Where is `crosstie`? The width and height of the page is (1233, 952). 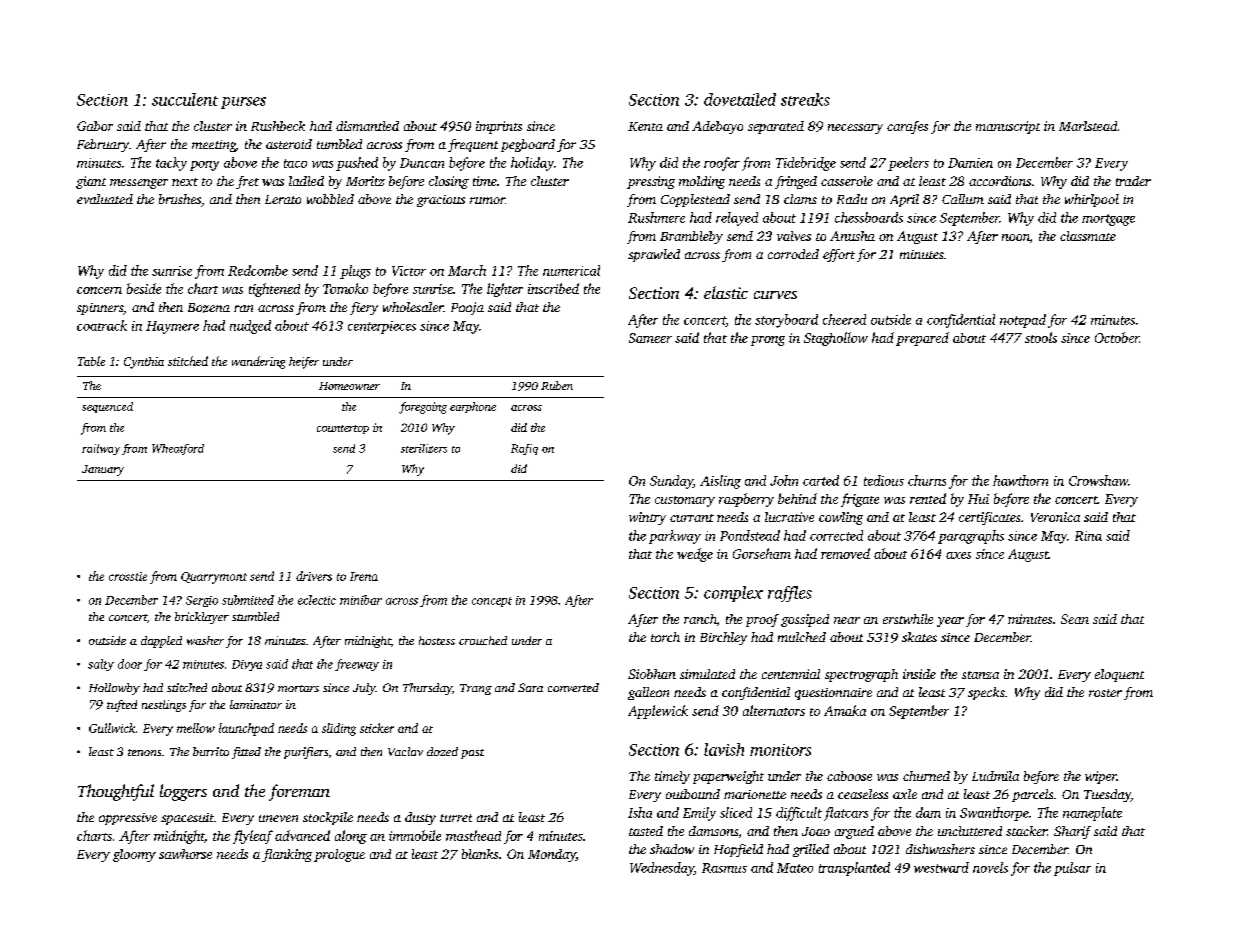
crosstie is located at coordinates (128, 576).
